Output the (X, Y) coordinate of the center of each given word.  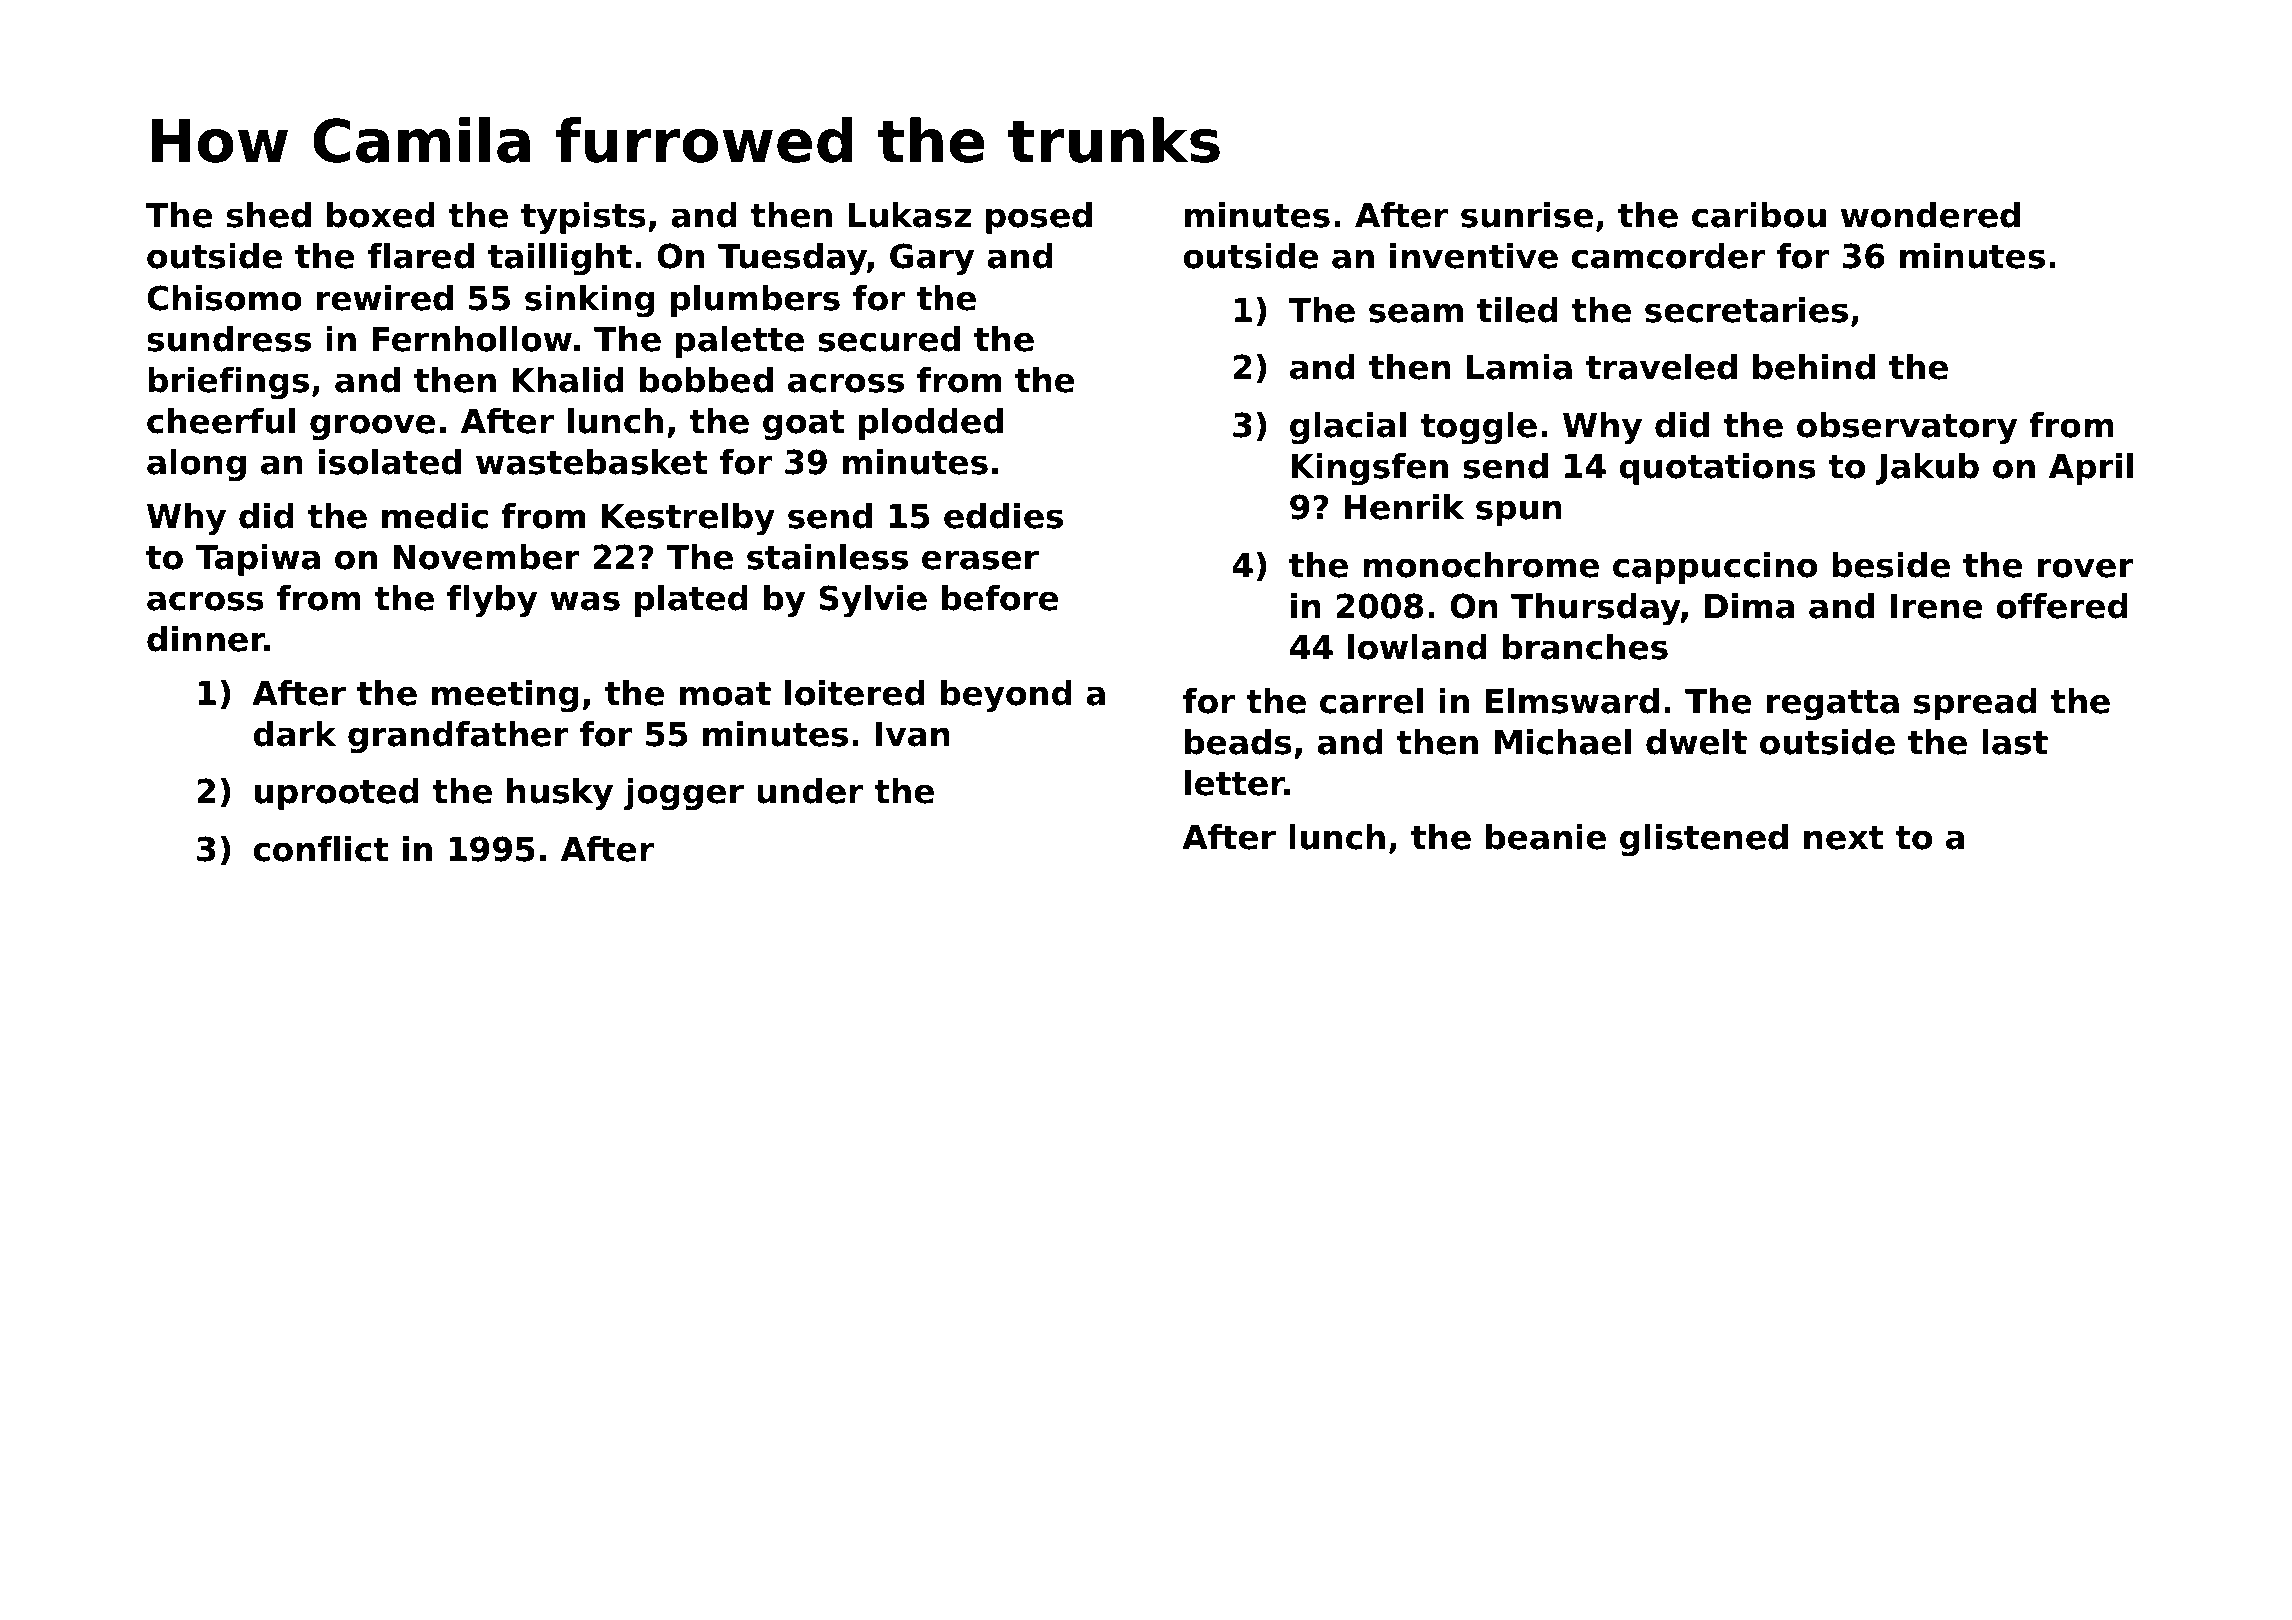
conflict (321, 849)
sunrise (1527, 215)
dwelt (1696, 742)
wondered (1930, 215)
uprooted (337, 794)
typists (583, 218)
